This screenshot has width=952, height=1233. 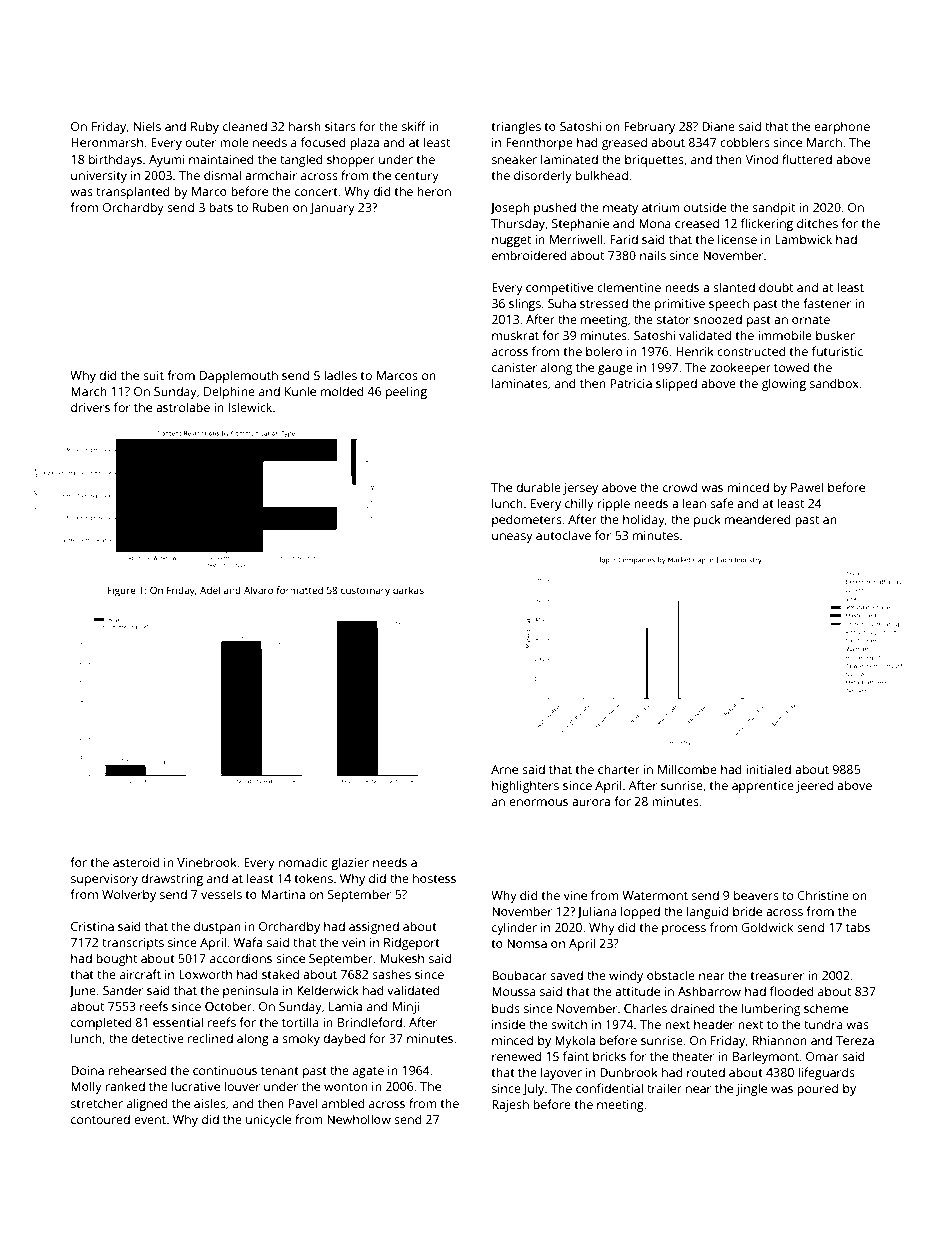 What do you see at coordinates (234, 142) in the screenshot?
I see `mole` at bounding box center [234, 142].
